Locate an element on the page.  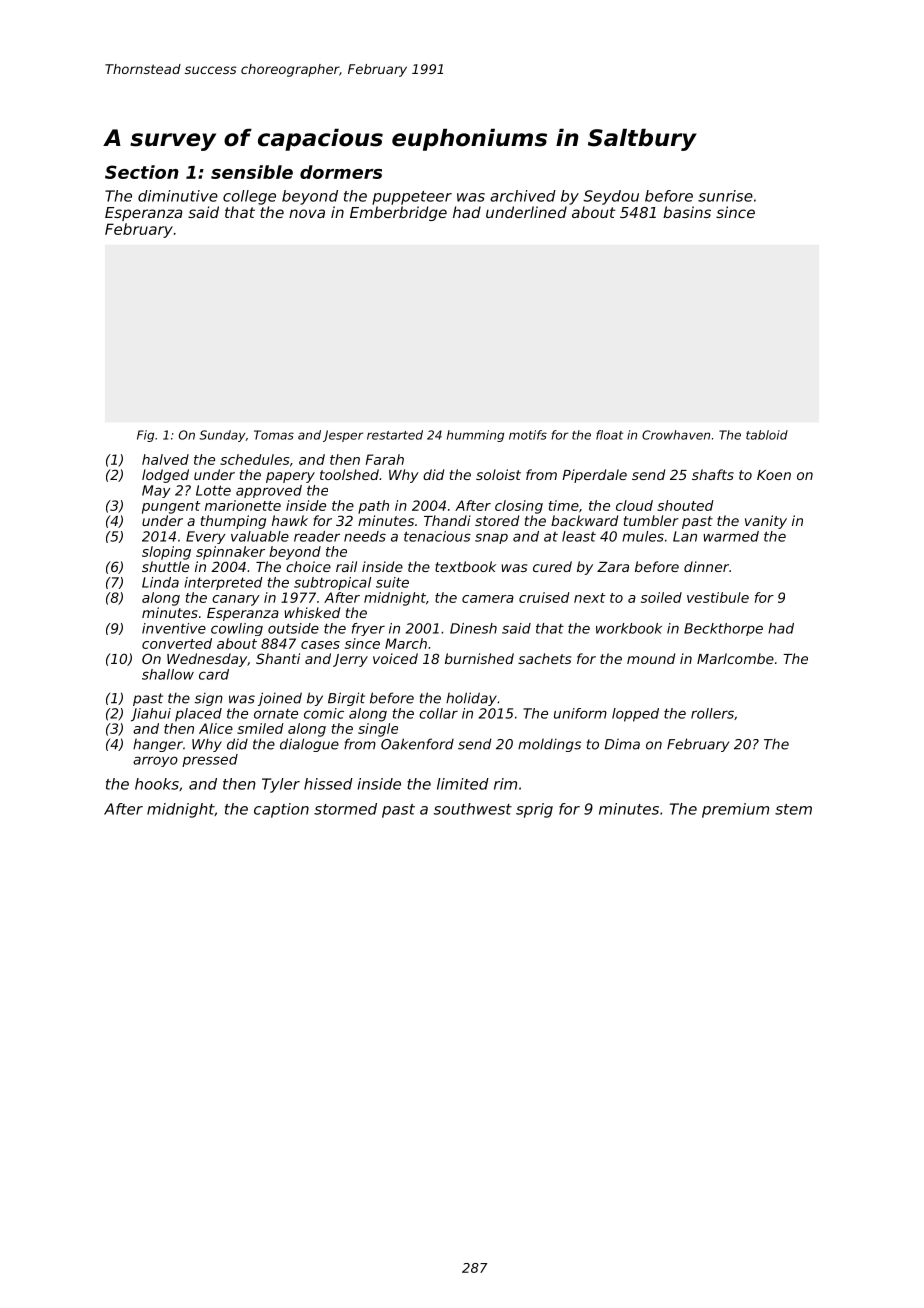
smiled is located at coordinates (260, 728).
